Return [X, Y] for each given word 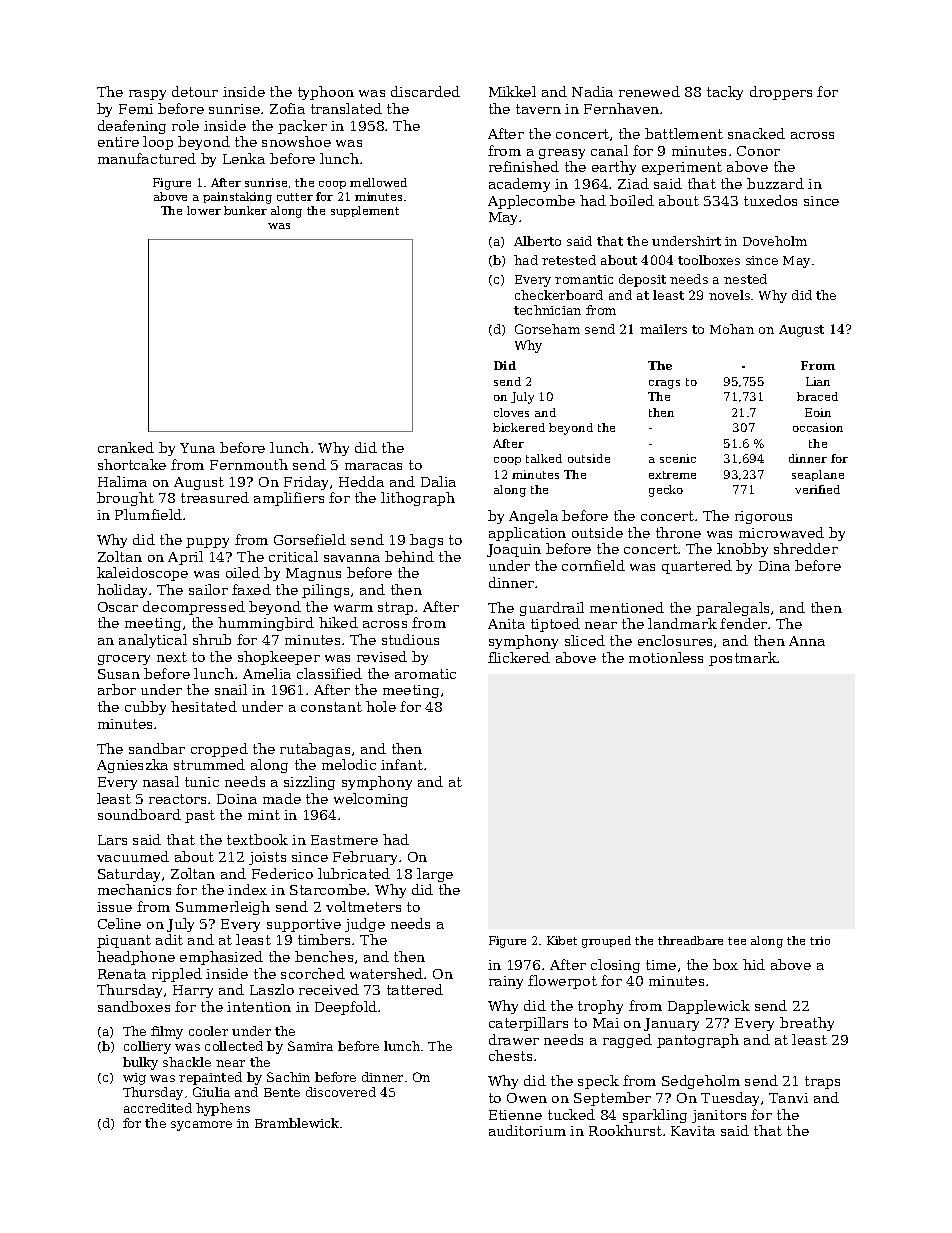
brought [125, 499]
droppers [781, 93]
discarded [425, 91]
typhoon [326, 93]
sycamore [201, 1126]
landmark [682, 623]
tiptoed [555, 625]
